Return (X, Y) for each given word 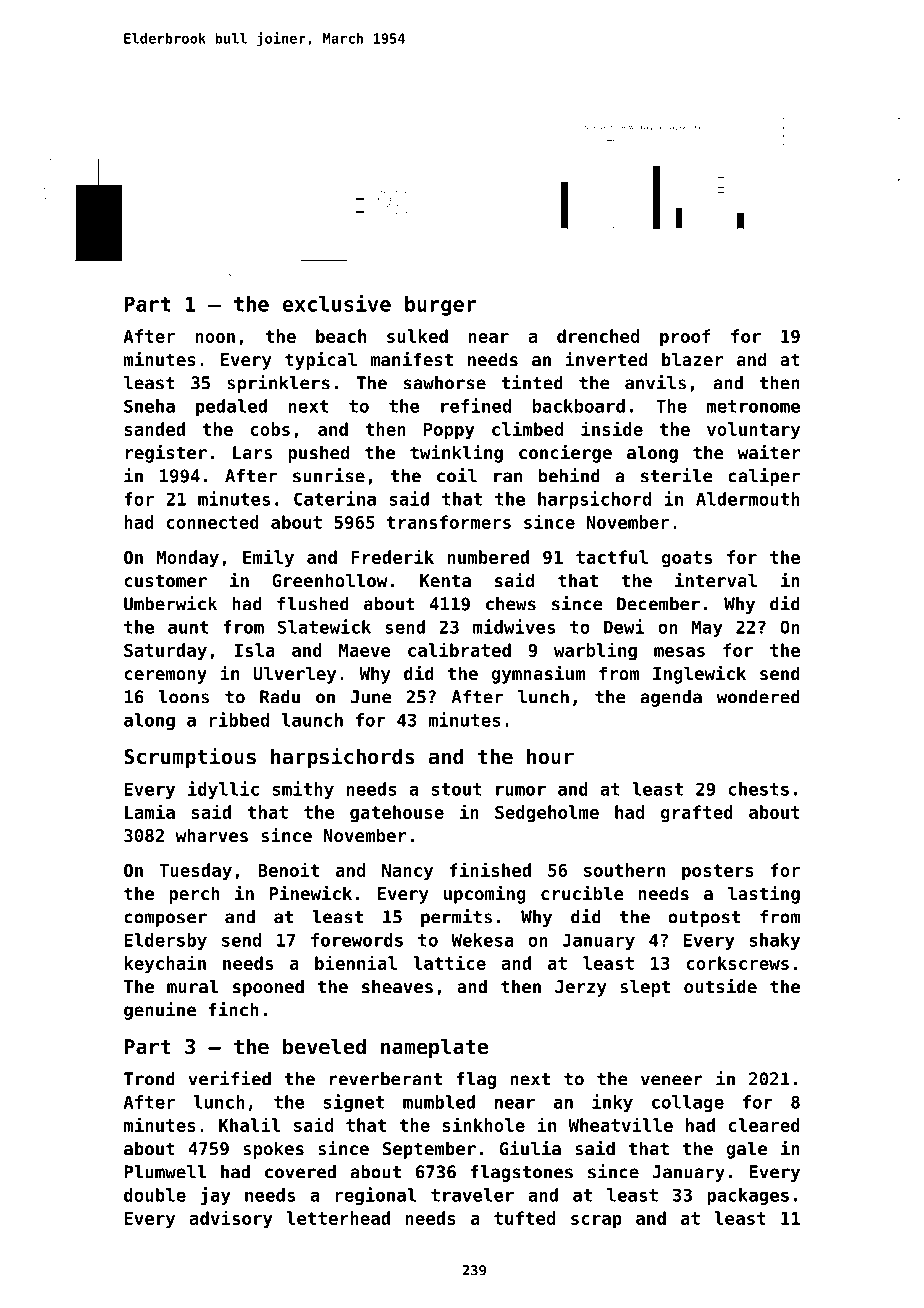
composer (165, 920)
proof (685, 338)
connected (212, 522)
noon (215, 338)
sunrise (329, 475)
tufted (524, 1218)
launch (312, 720)
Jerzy (580, 988)
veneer (672, 1080)
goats (687, 559)
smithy (303, 790)
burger (440, 306)
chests (758, 789)
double (155, 1195)
